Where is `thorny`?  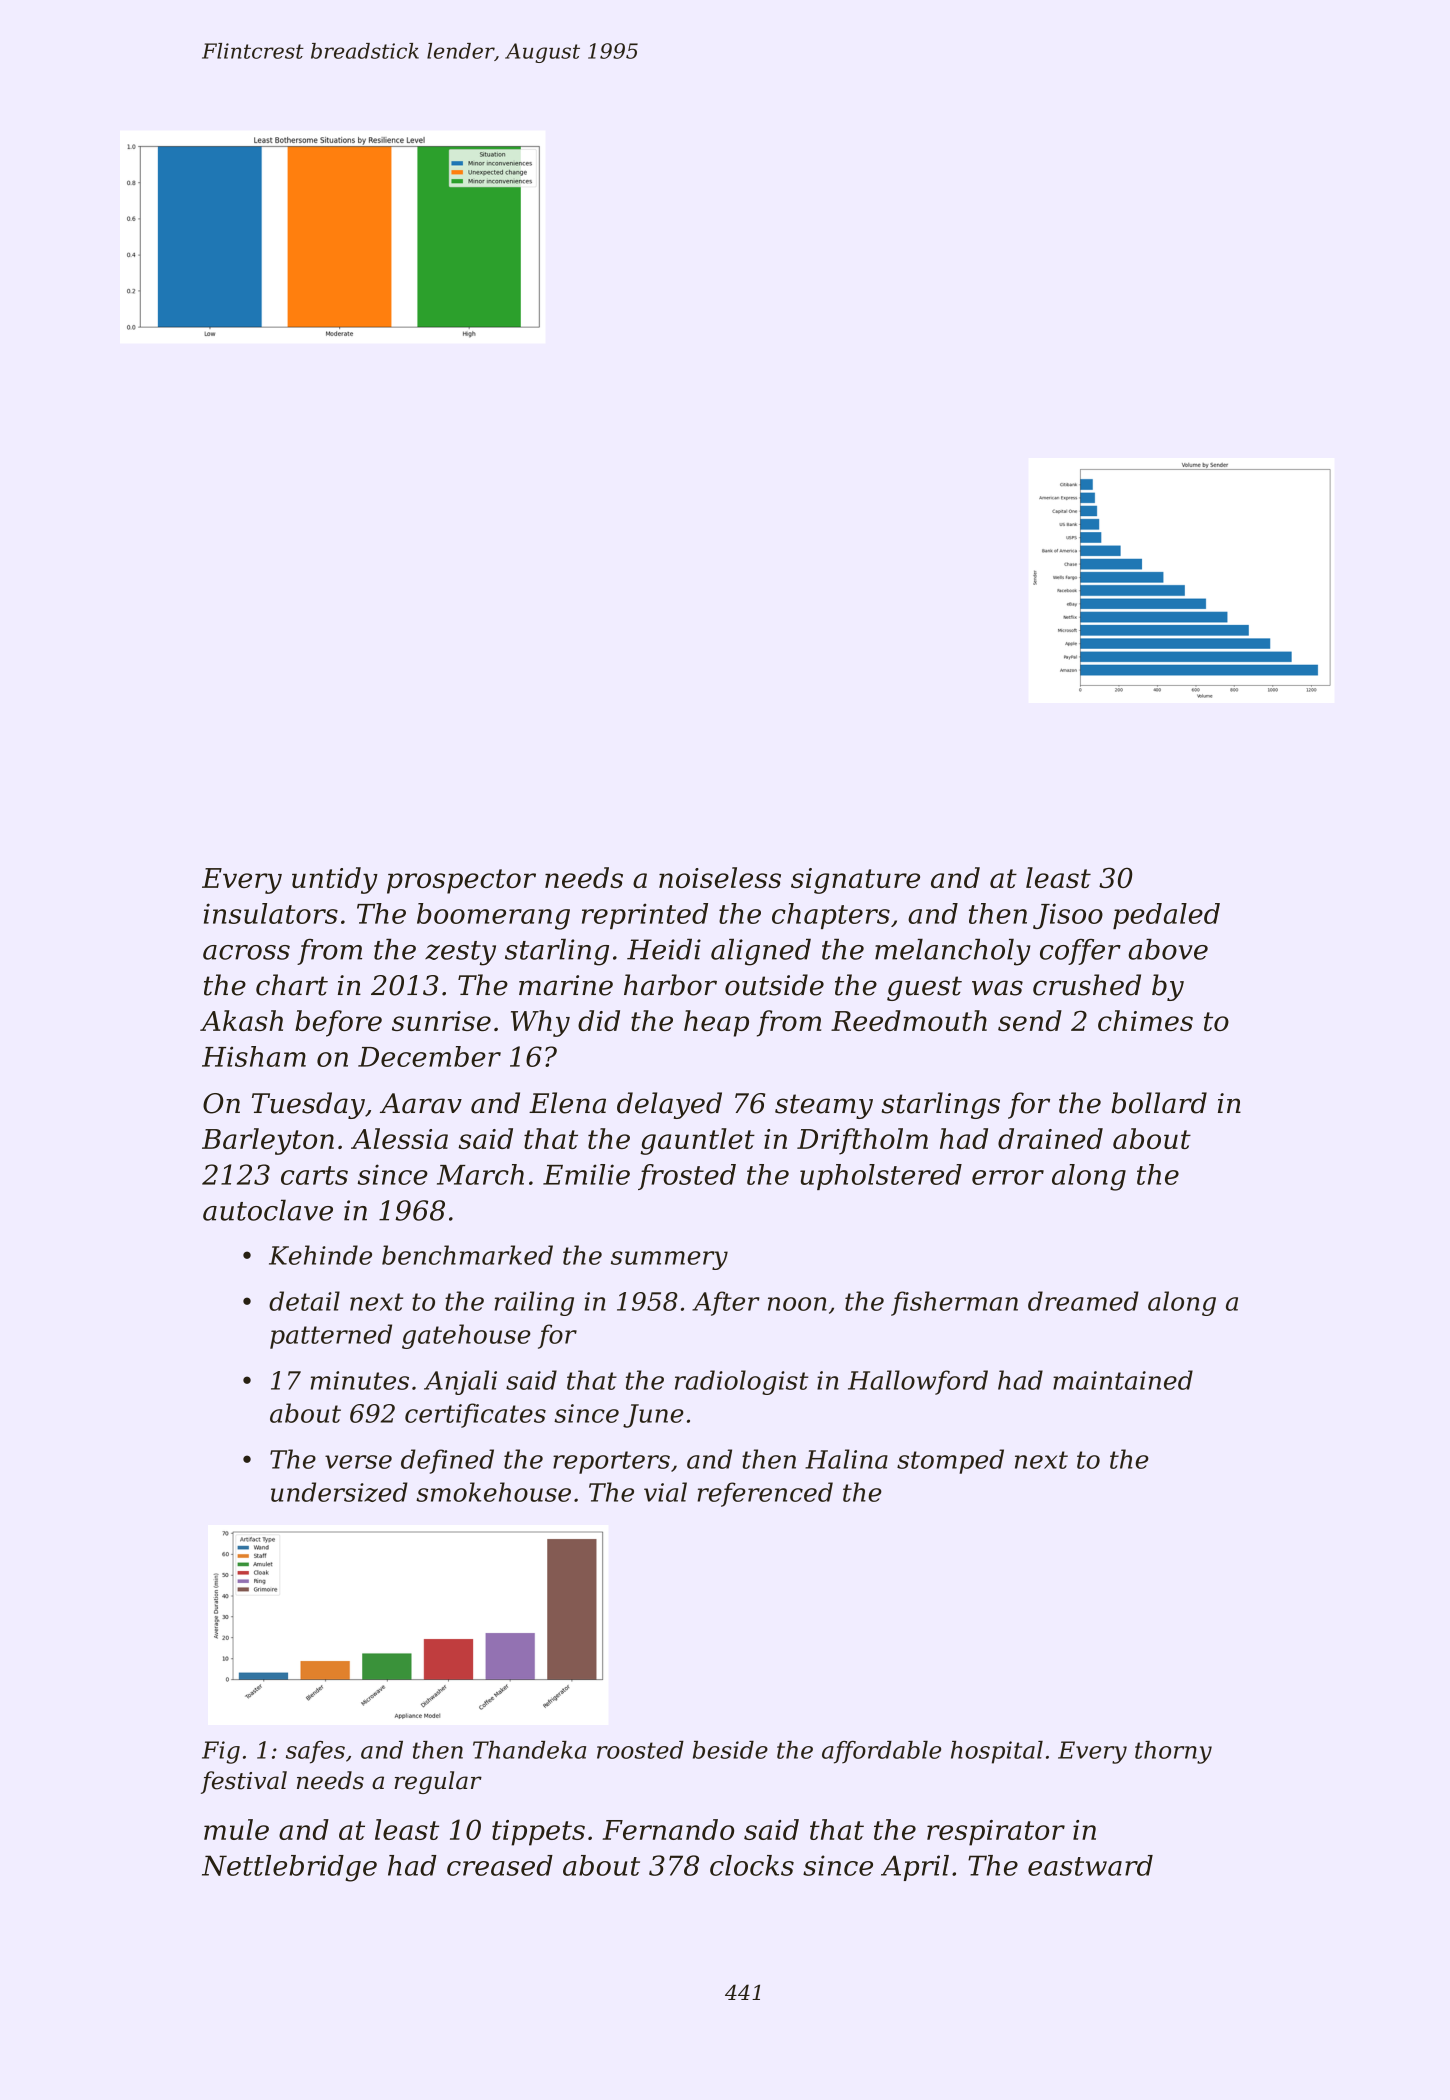
thorny is located at coordinates (1173, 1752).
